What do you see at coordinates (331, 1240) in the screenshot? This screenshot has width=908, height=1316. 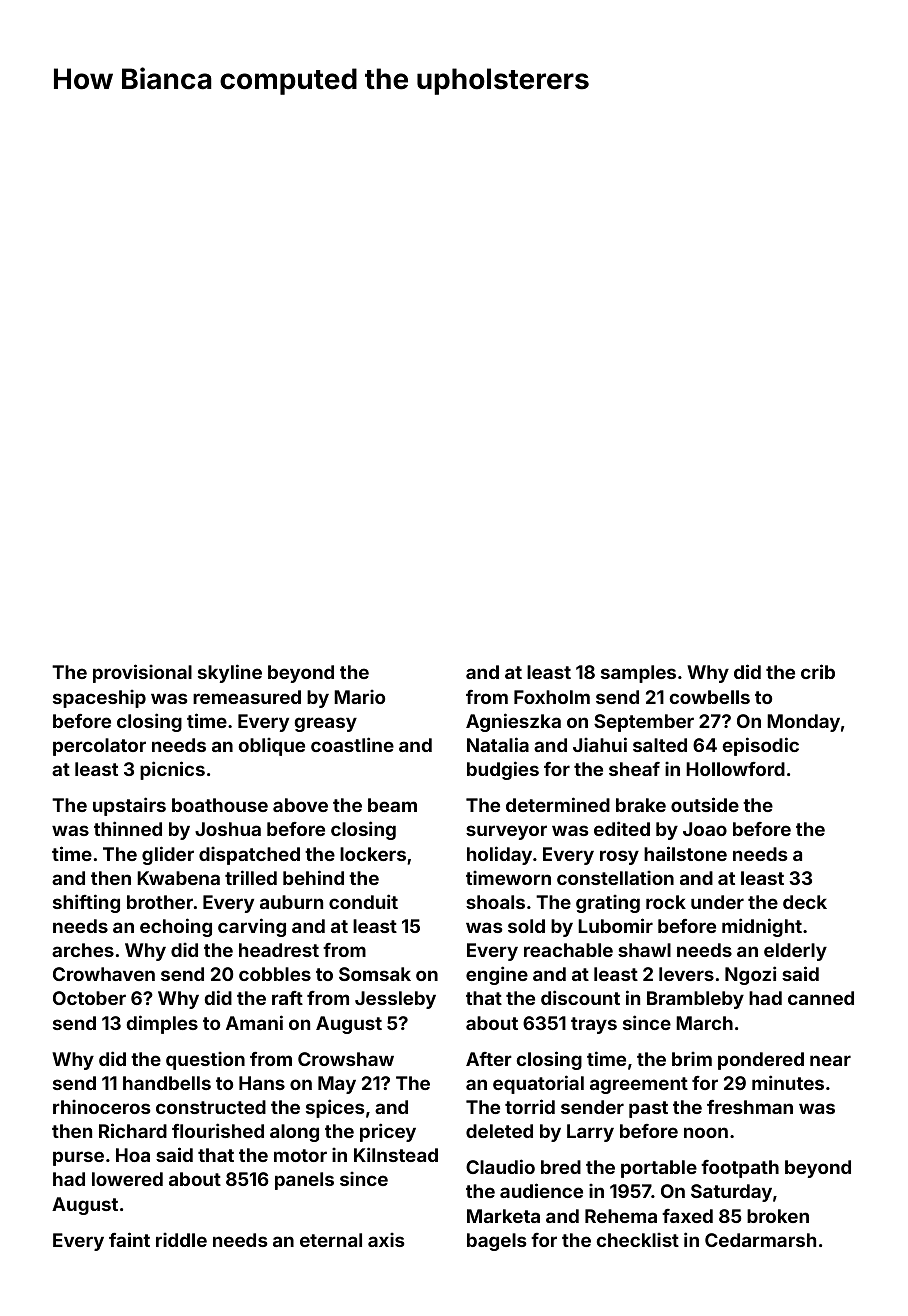 I see `eternal` at bounding box center [331, 1240].
